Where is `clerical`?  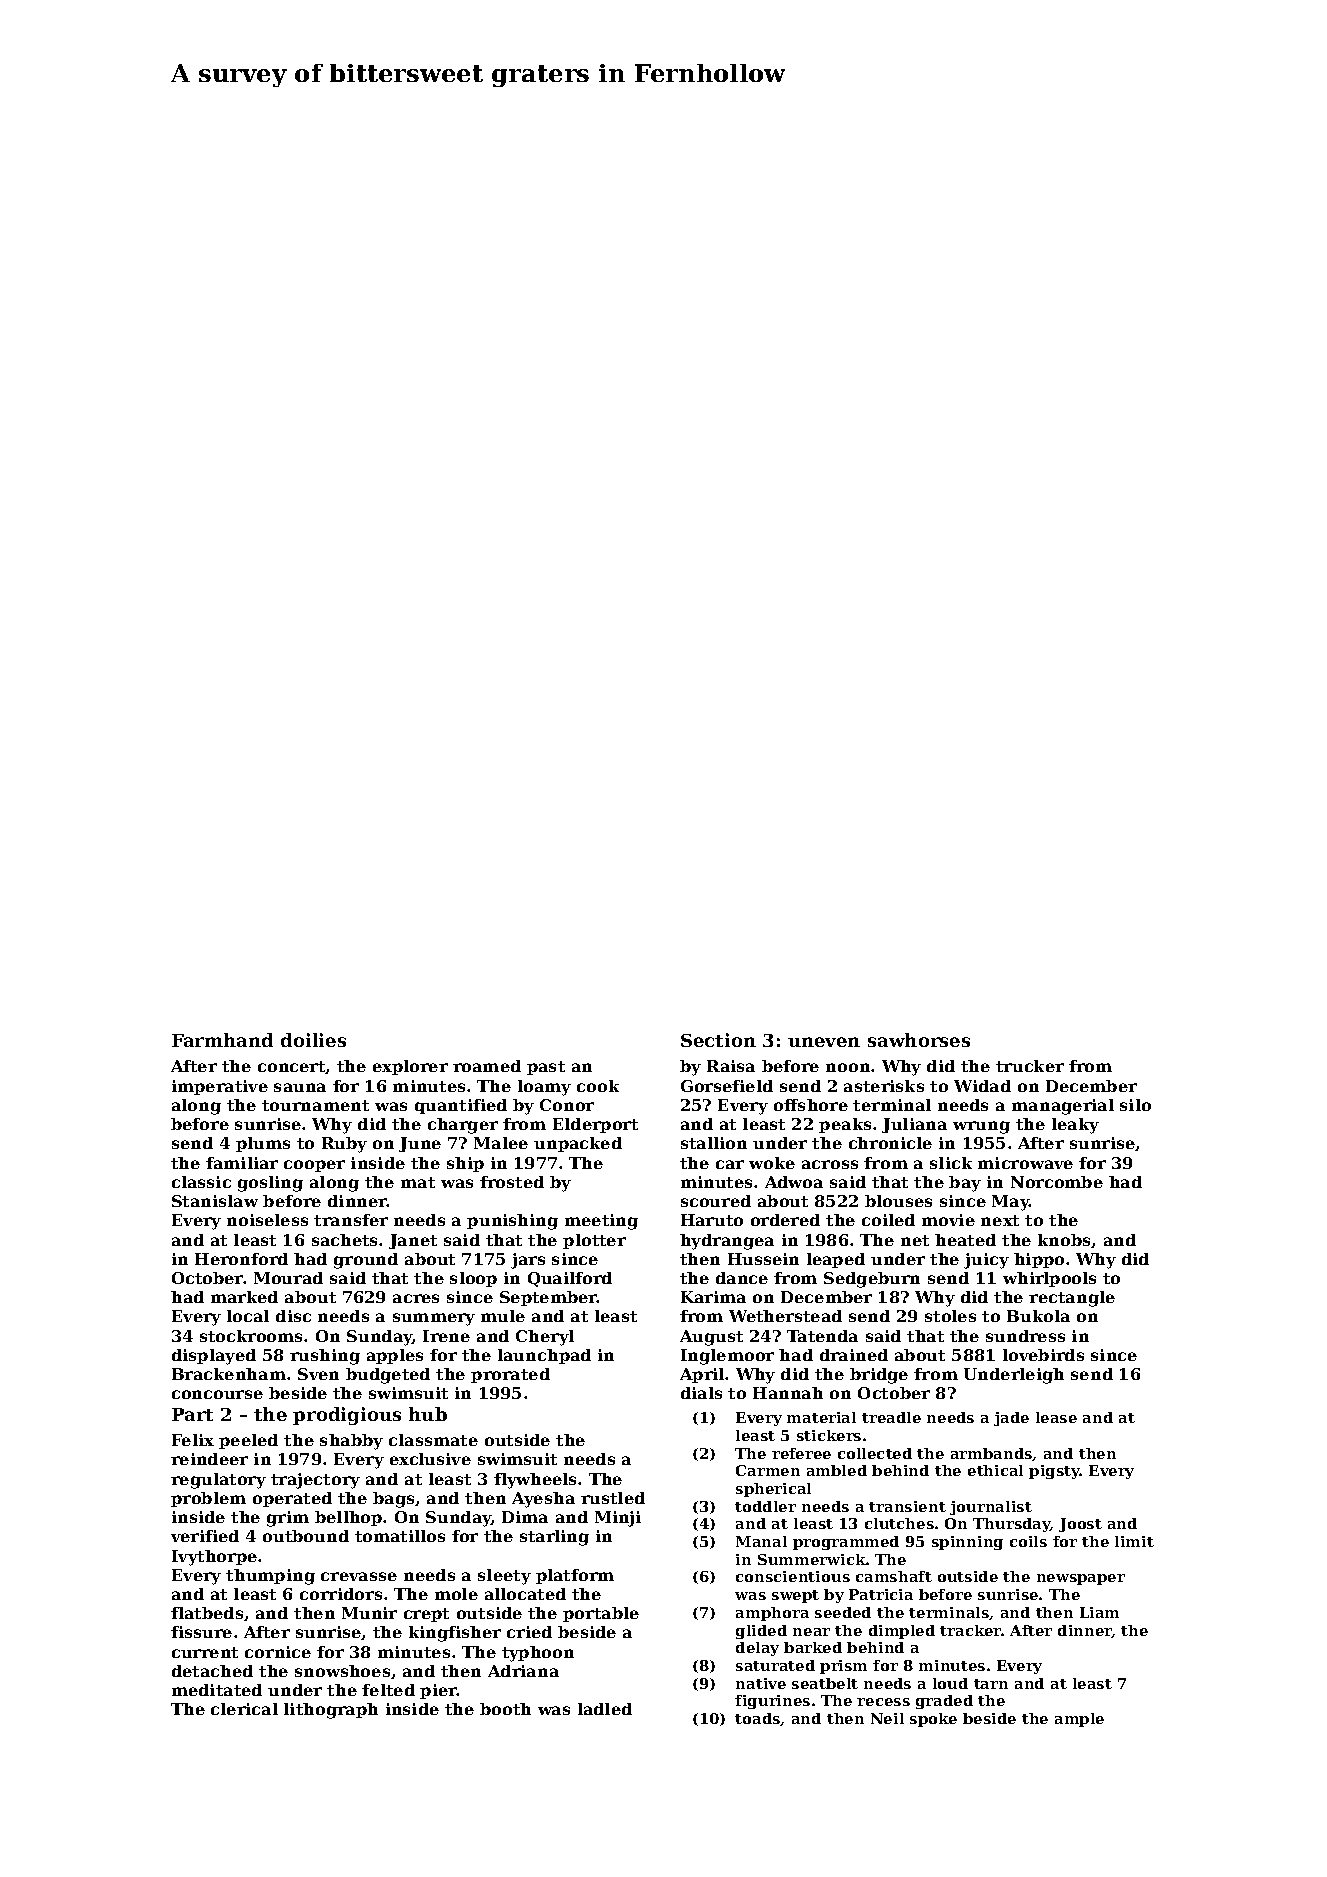 clerical is located at coordinates (244, 1709).
